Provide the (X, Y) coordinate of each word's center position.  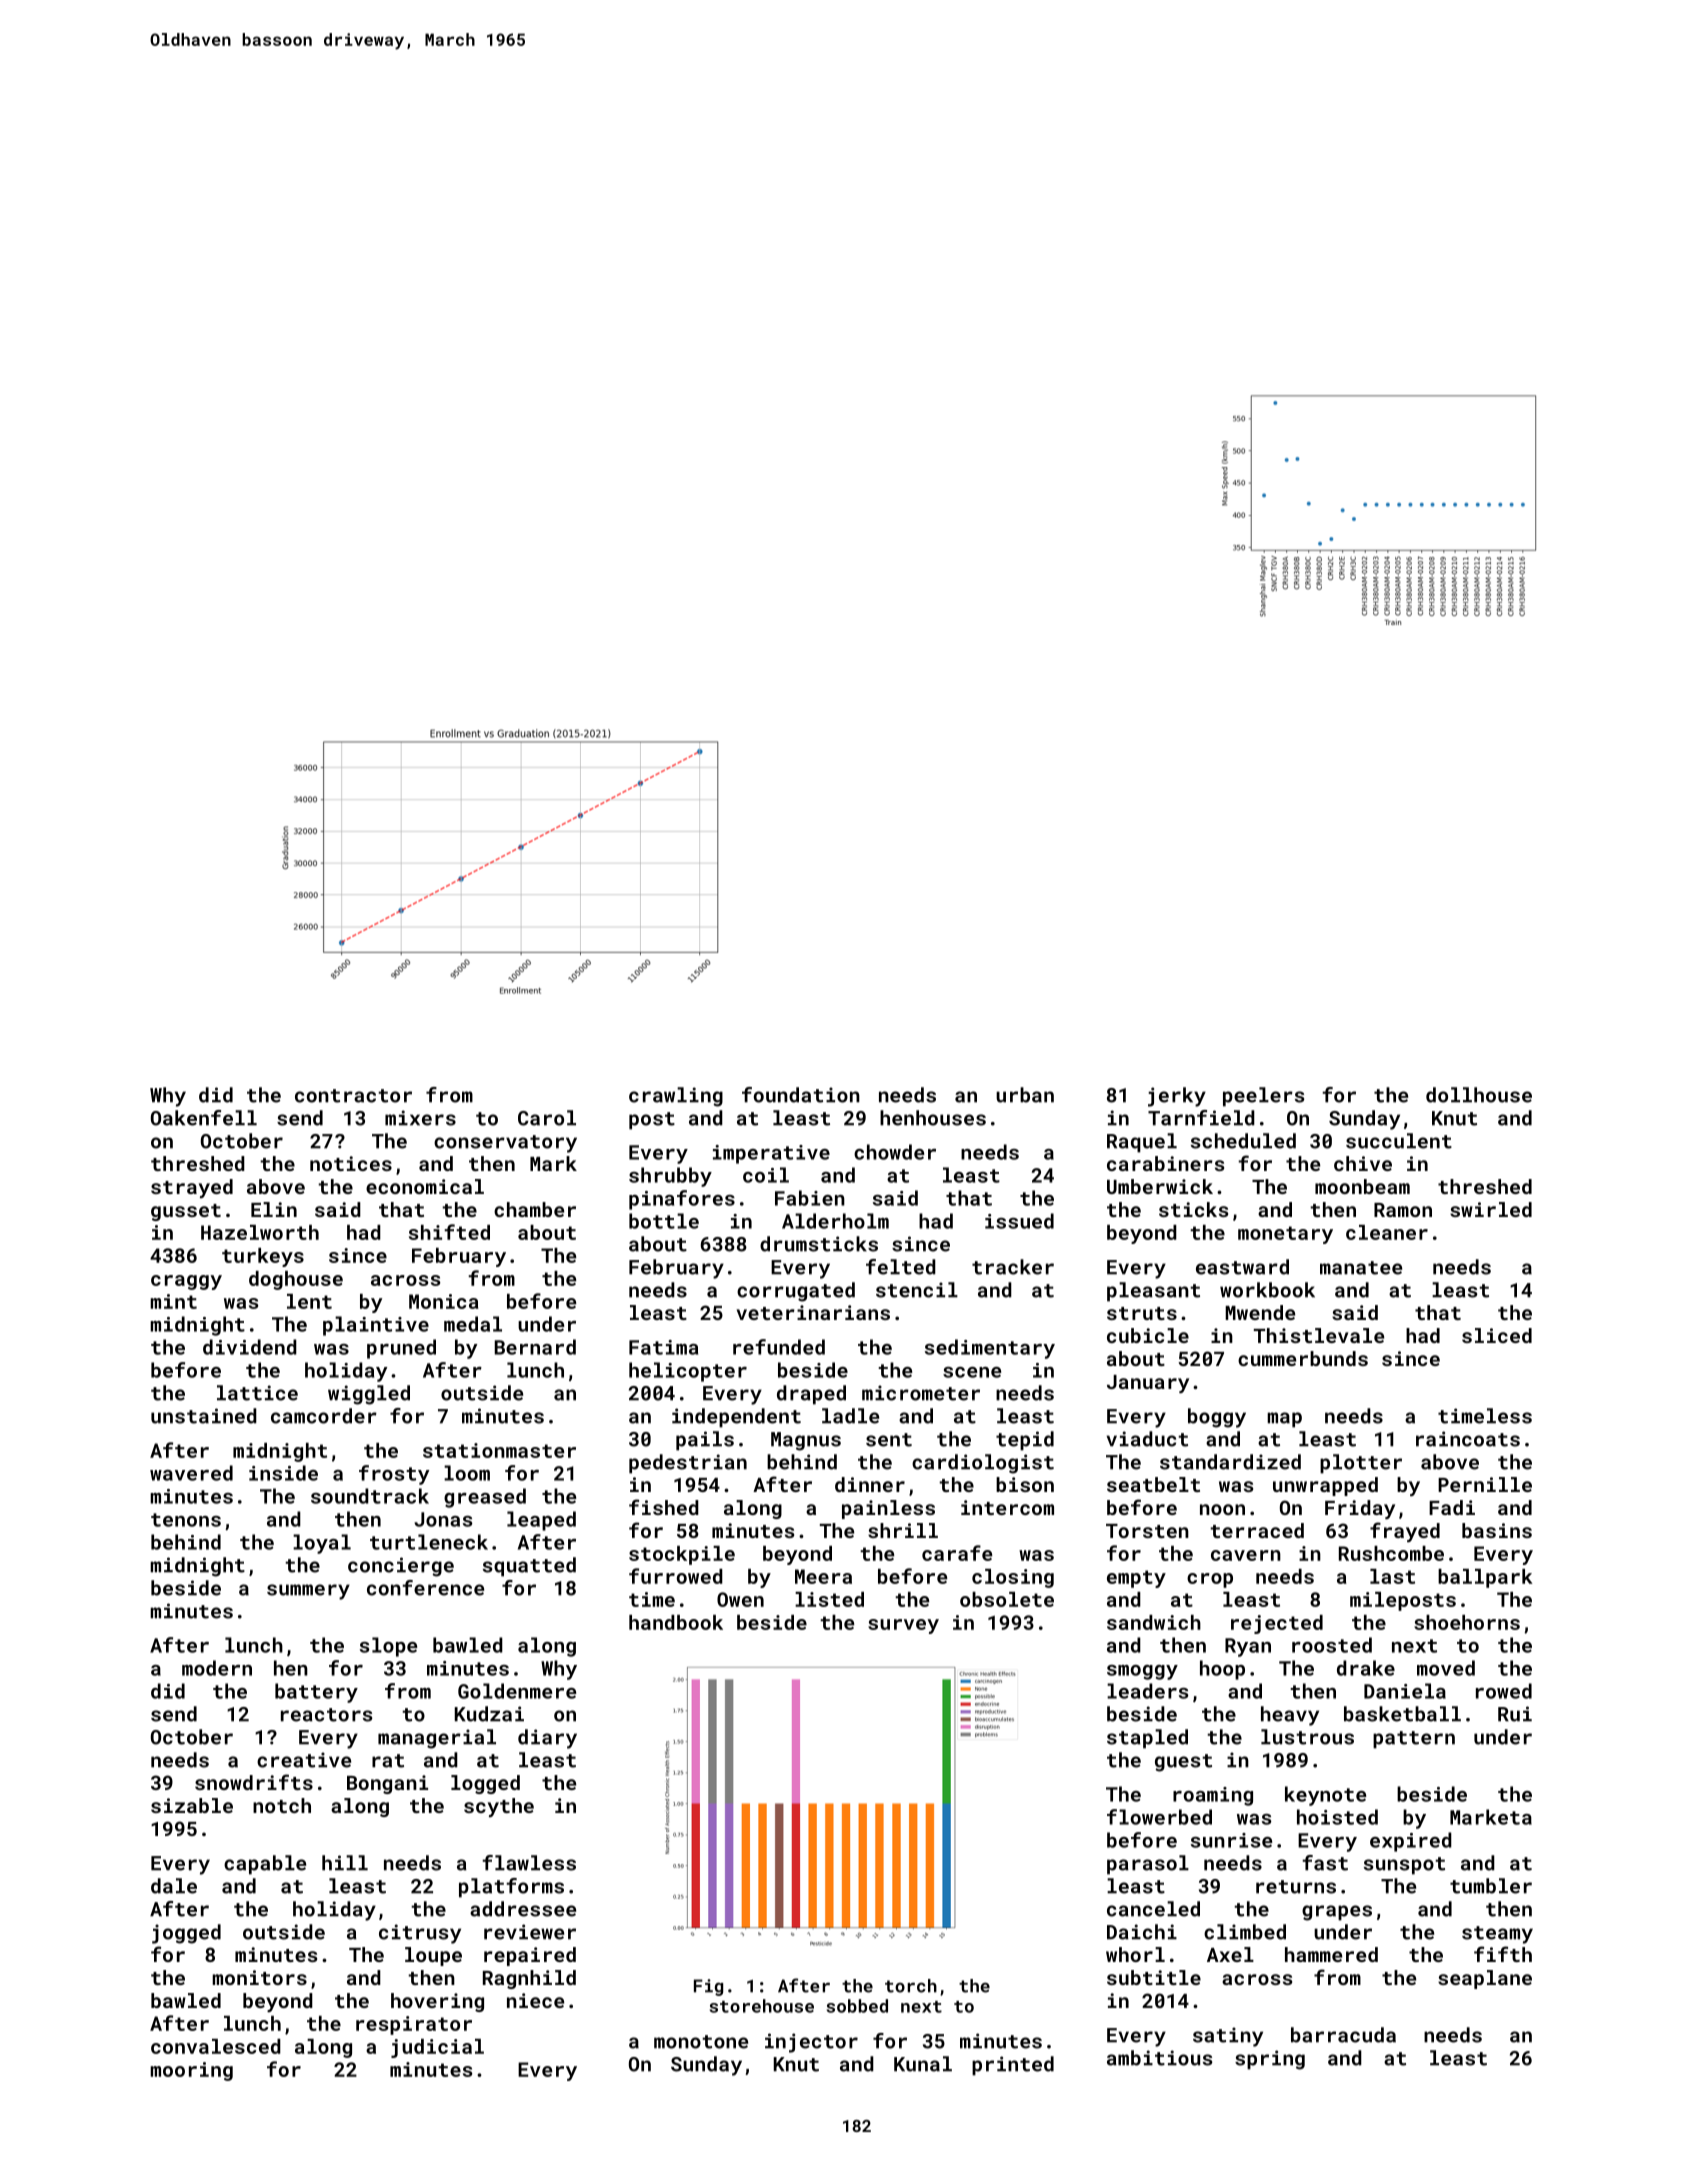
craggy (186, 1282)
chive (1363, 1163)
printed (1013, 2066)
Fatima (663, 1347)
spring (1270, 2060)
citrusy (420, 1934)
